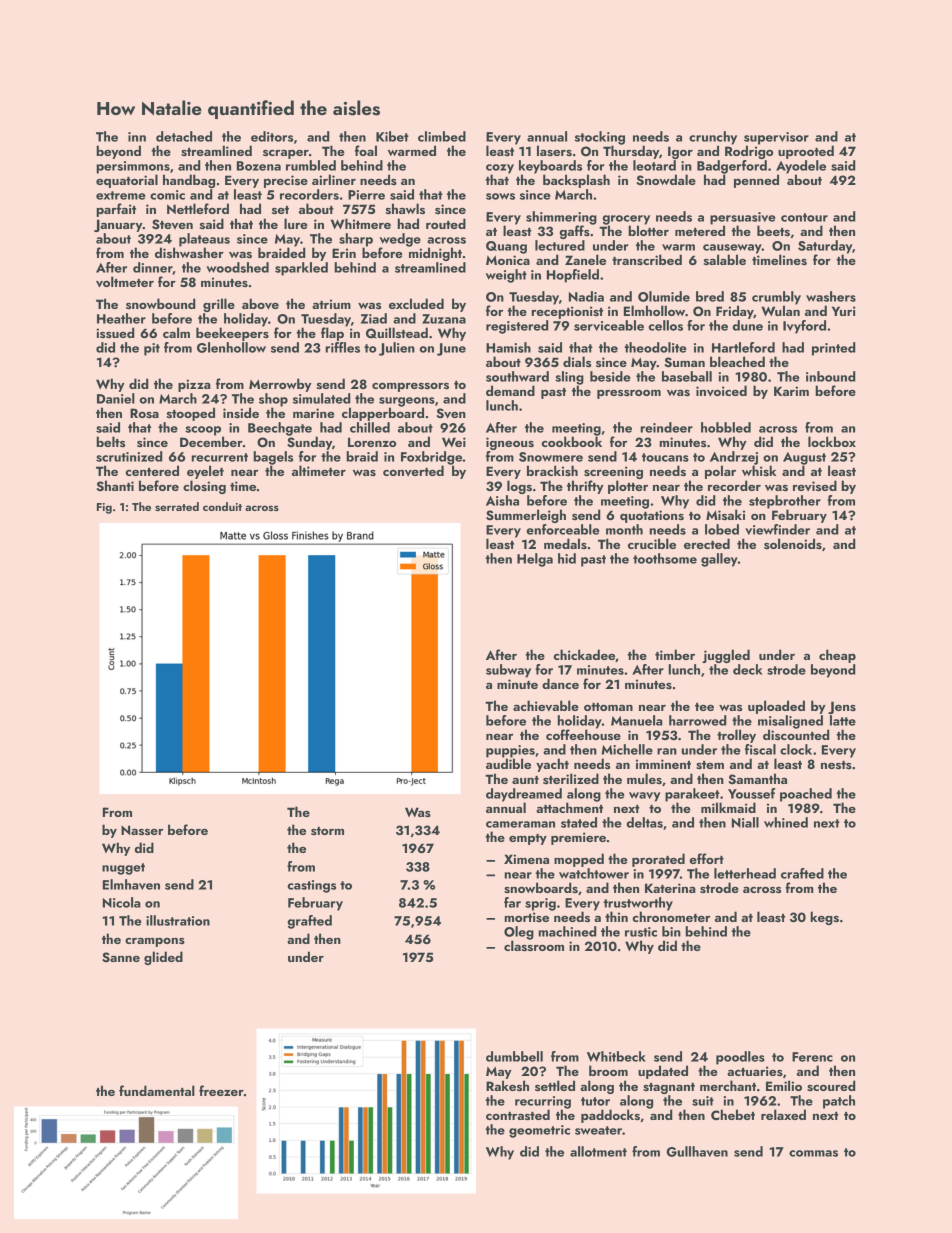 The width and height of the document is (952, 1233). What do you see at coordinates (508, 671) in the document?
I see `subway` at bounding box center [508, 671].
